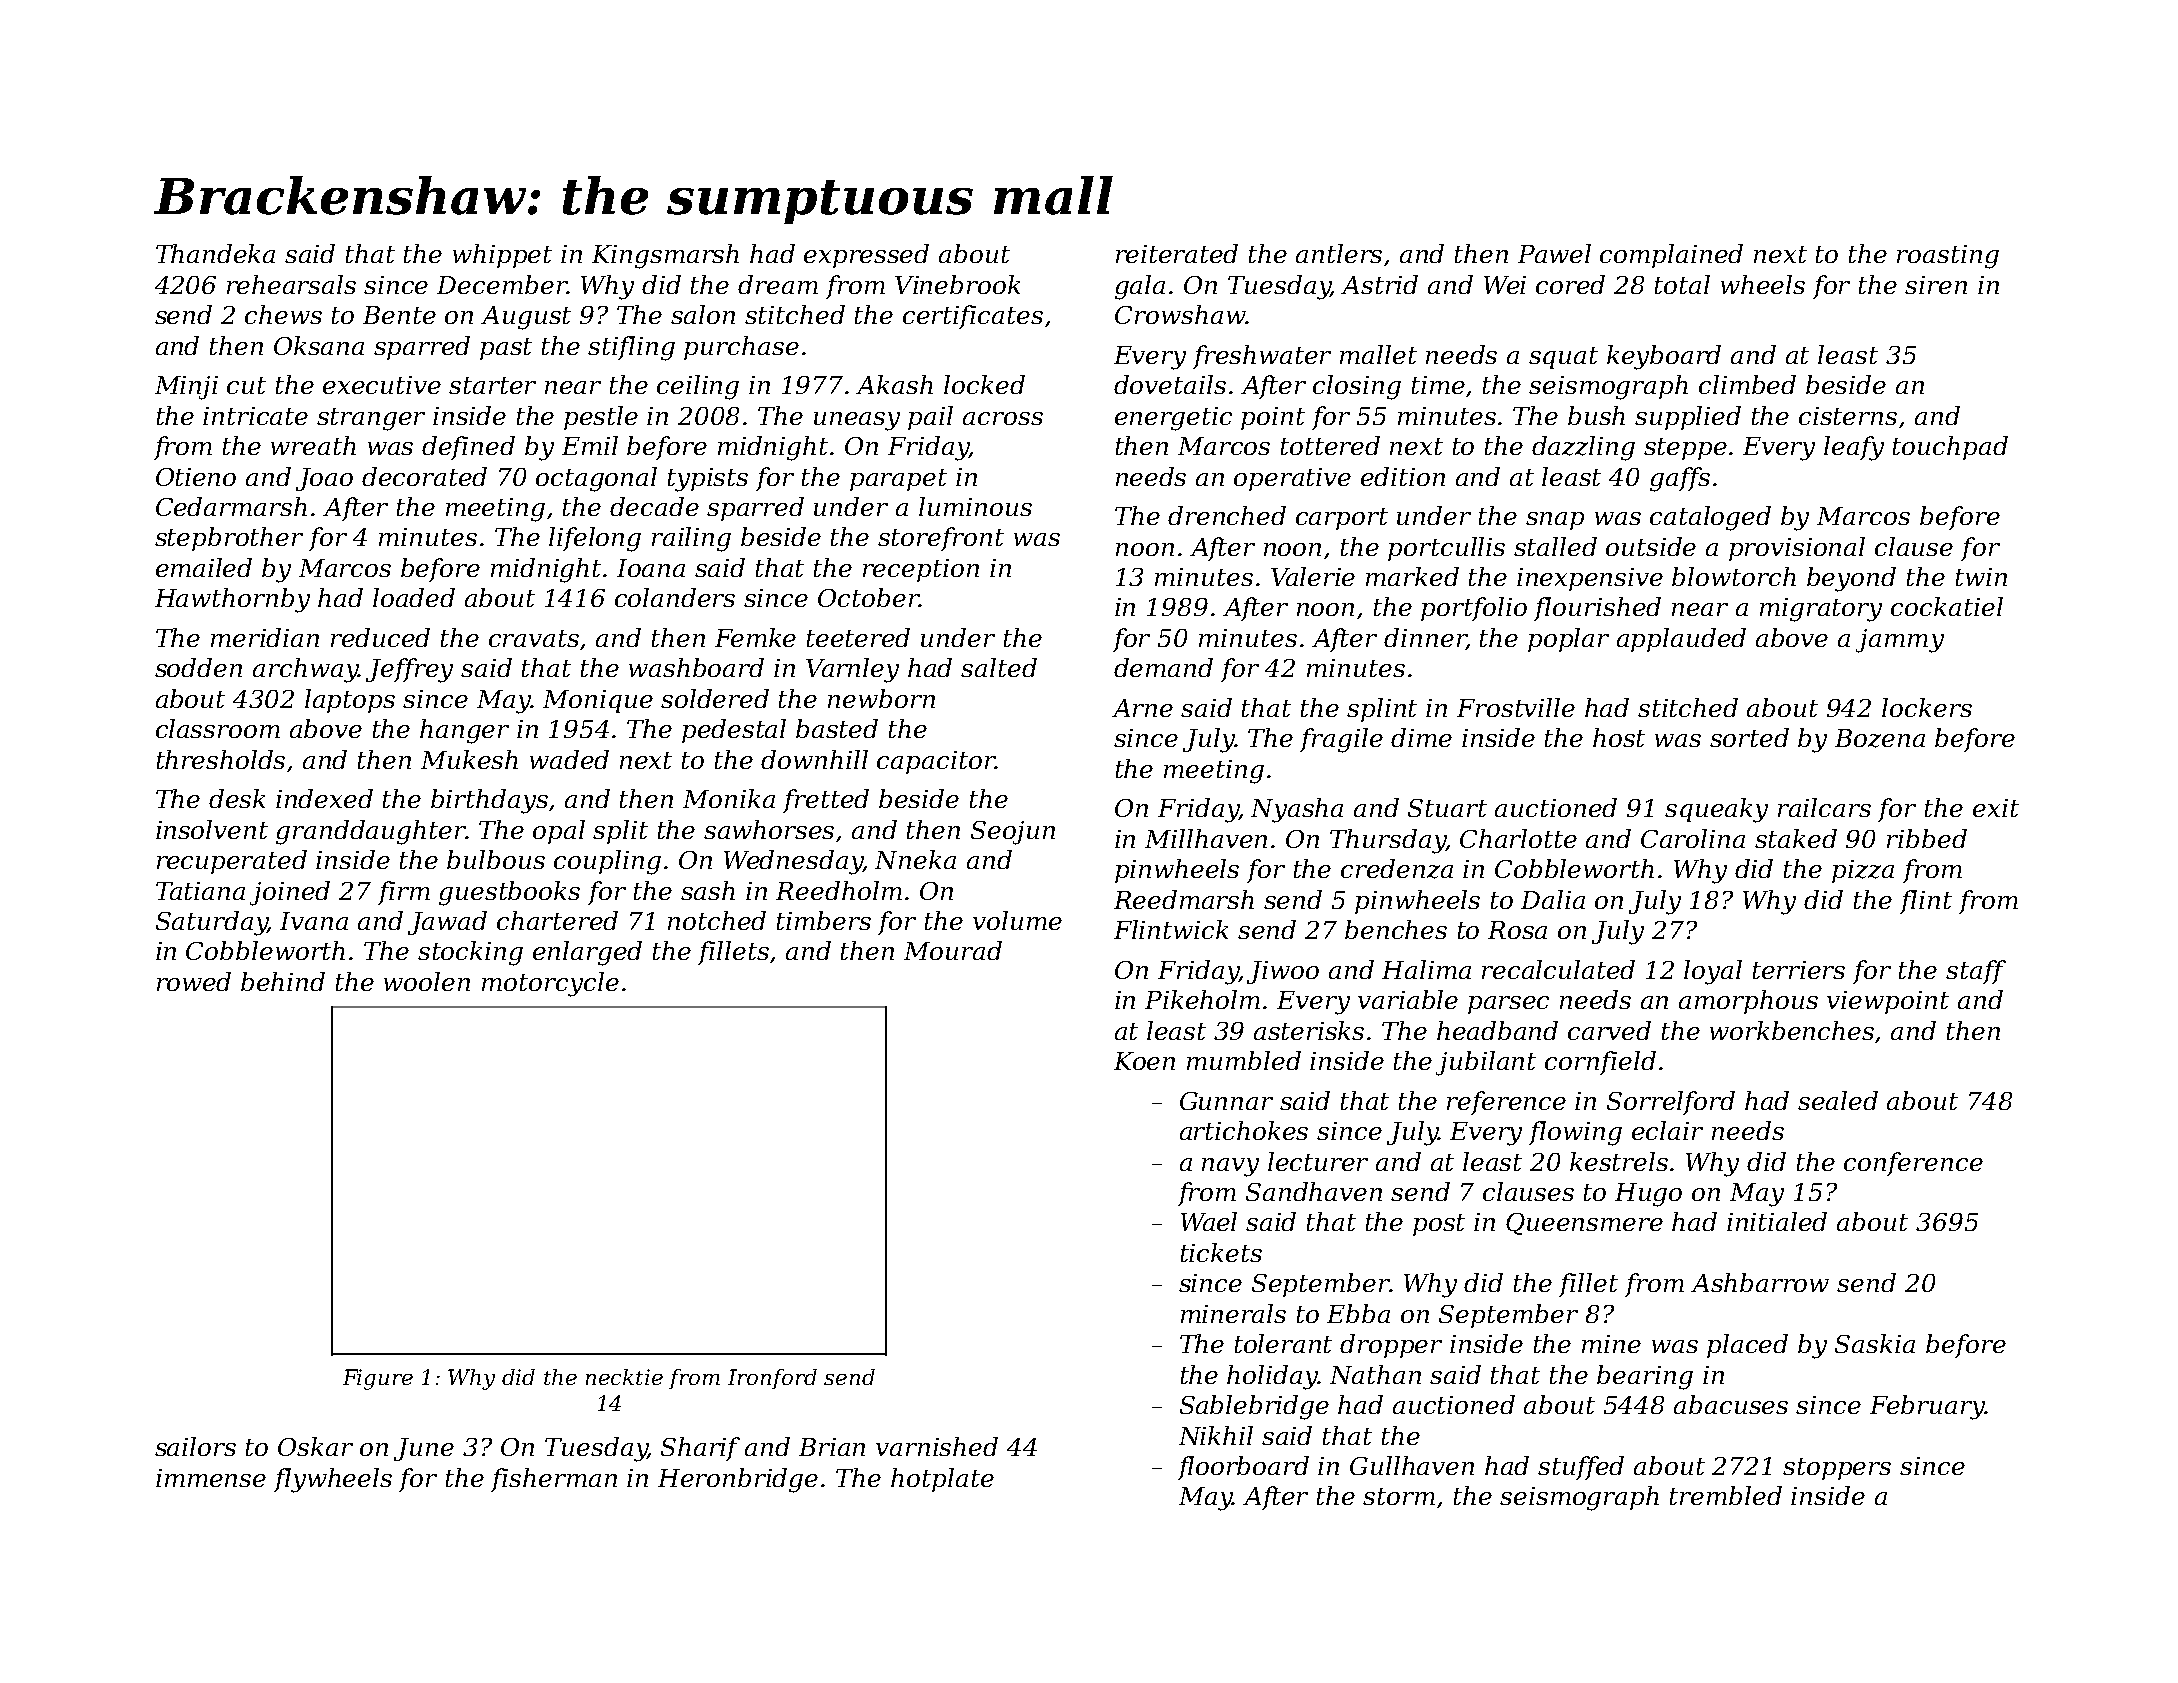  I want to click on parsec, so click(1508, 1005).
